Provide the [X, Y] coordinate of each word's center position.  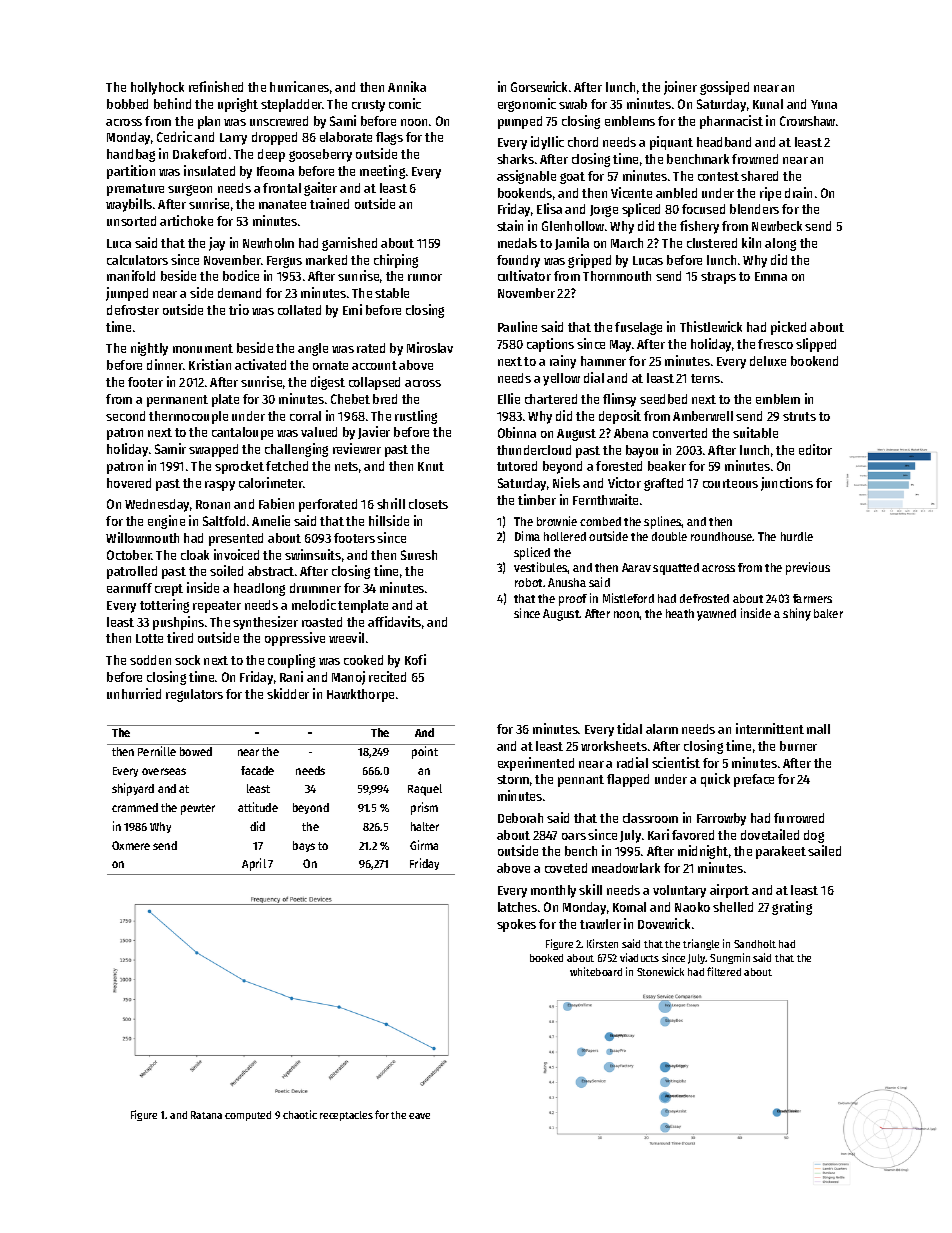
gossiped [724, 88]
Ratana [206, 1115]
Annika [407, 86]
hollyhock [157, 88]
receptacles [346, 1116]
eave [419, 1116]
